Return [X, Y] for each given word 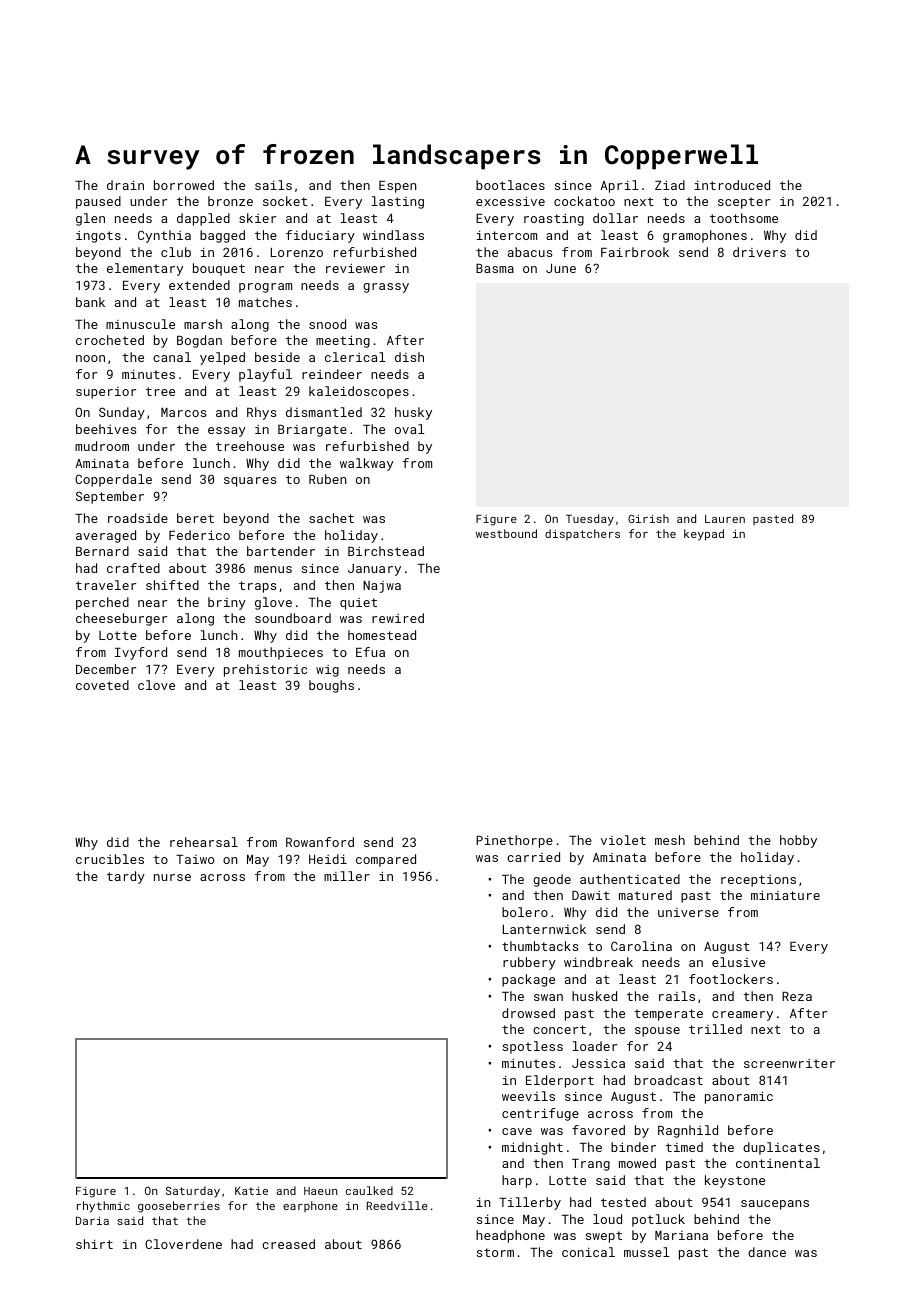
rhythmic [103, 1207]
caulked [369, 1190]
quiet [358, 604]
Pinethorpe [514, 841]
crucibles [110, 859]
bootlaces [510, 185]
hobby [798, 841]
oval [410, 429]
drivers [759, 252]
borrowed [184, 185]
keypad [704, 535]
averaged [106, 536]
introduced [732, 185]
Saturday [193, 1192]
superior [106, 393]
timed [684, 1147]
